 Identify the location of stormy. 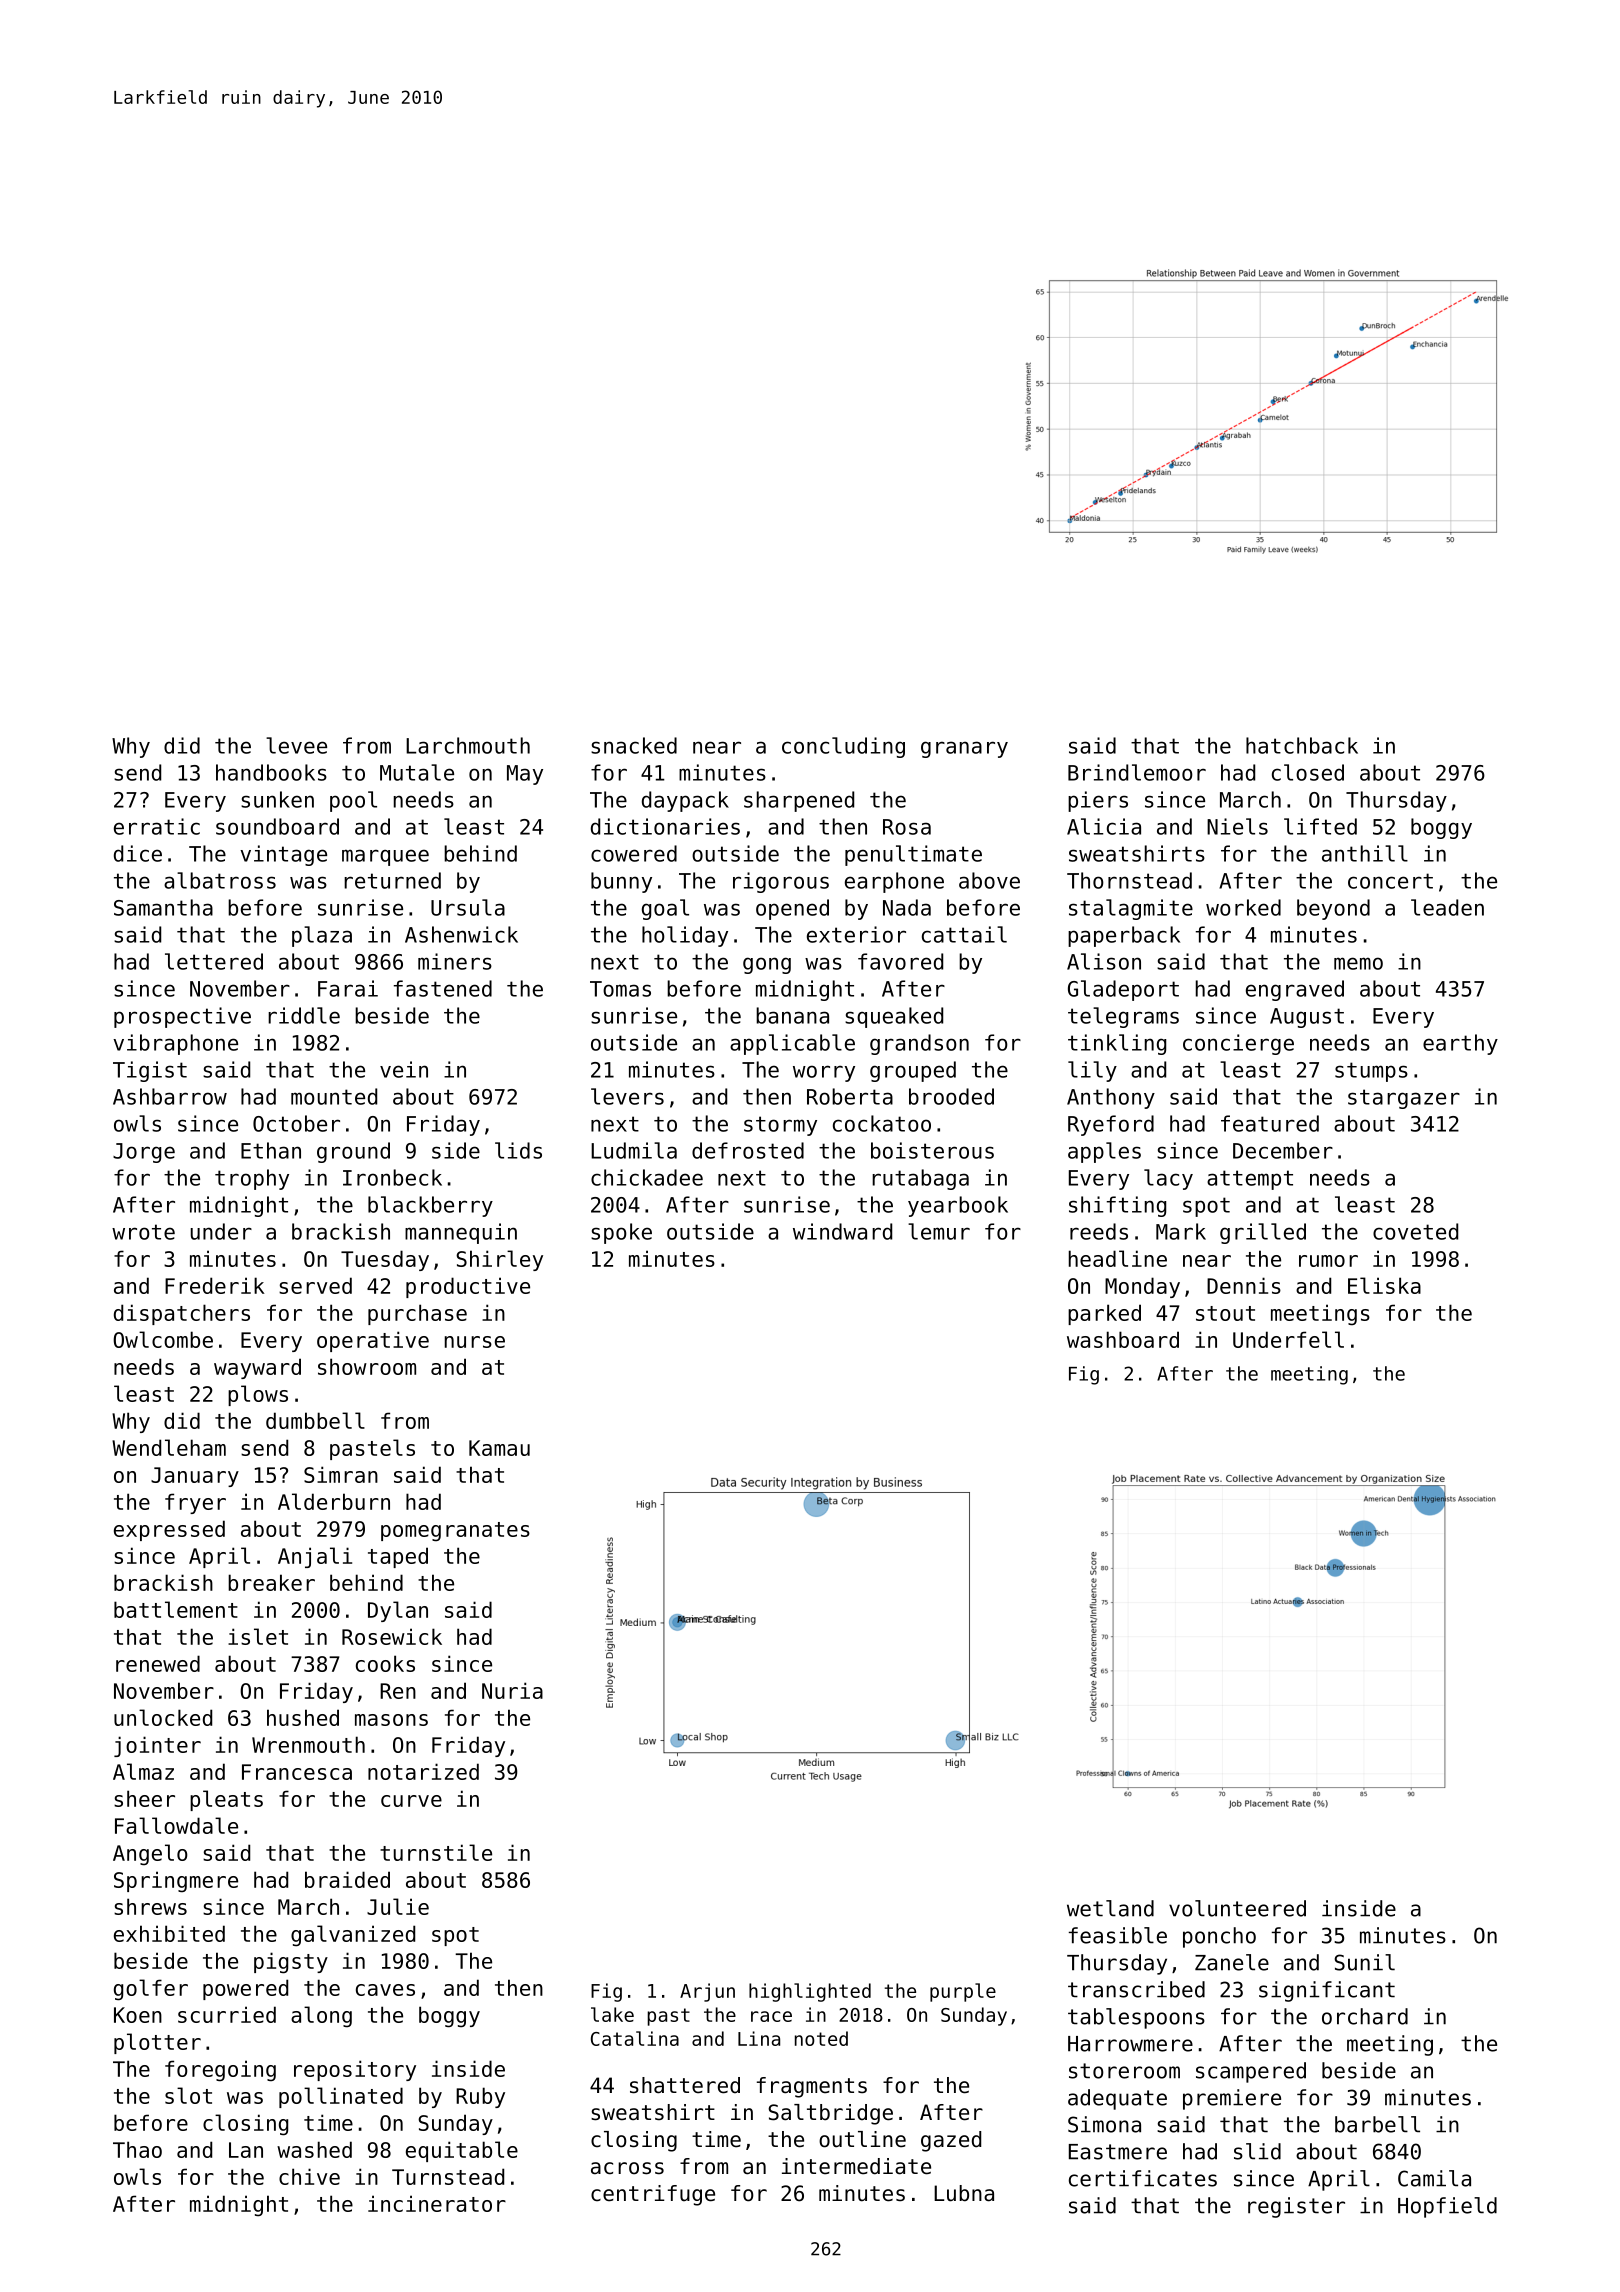
(780, 1126).
